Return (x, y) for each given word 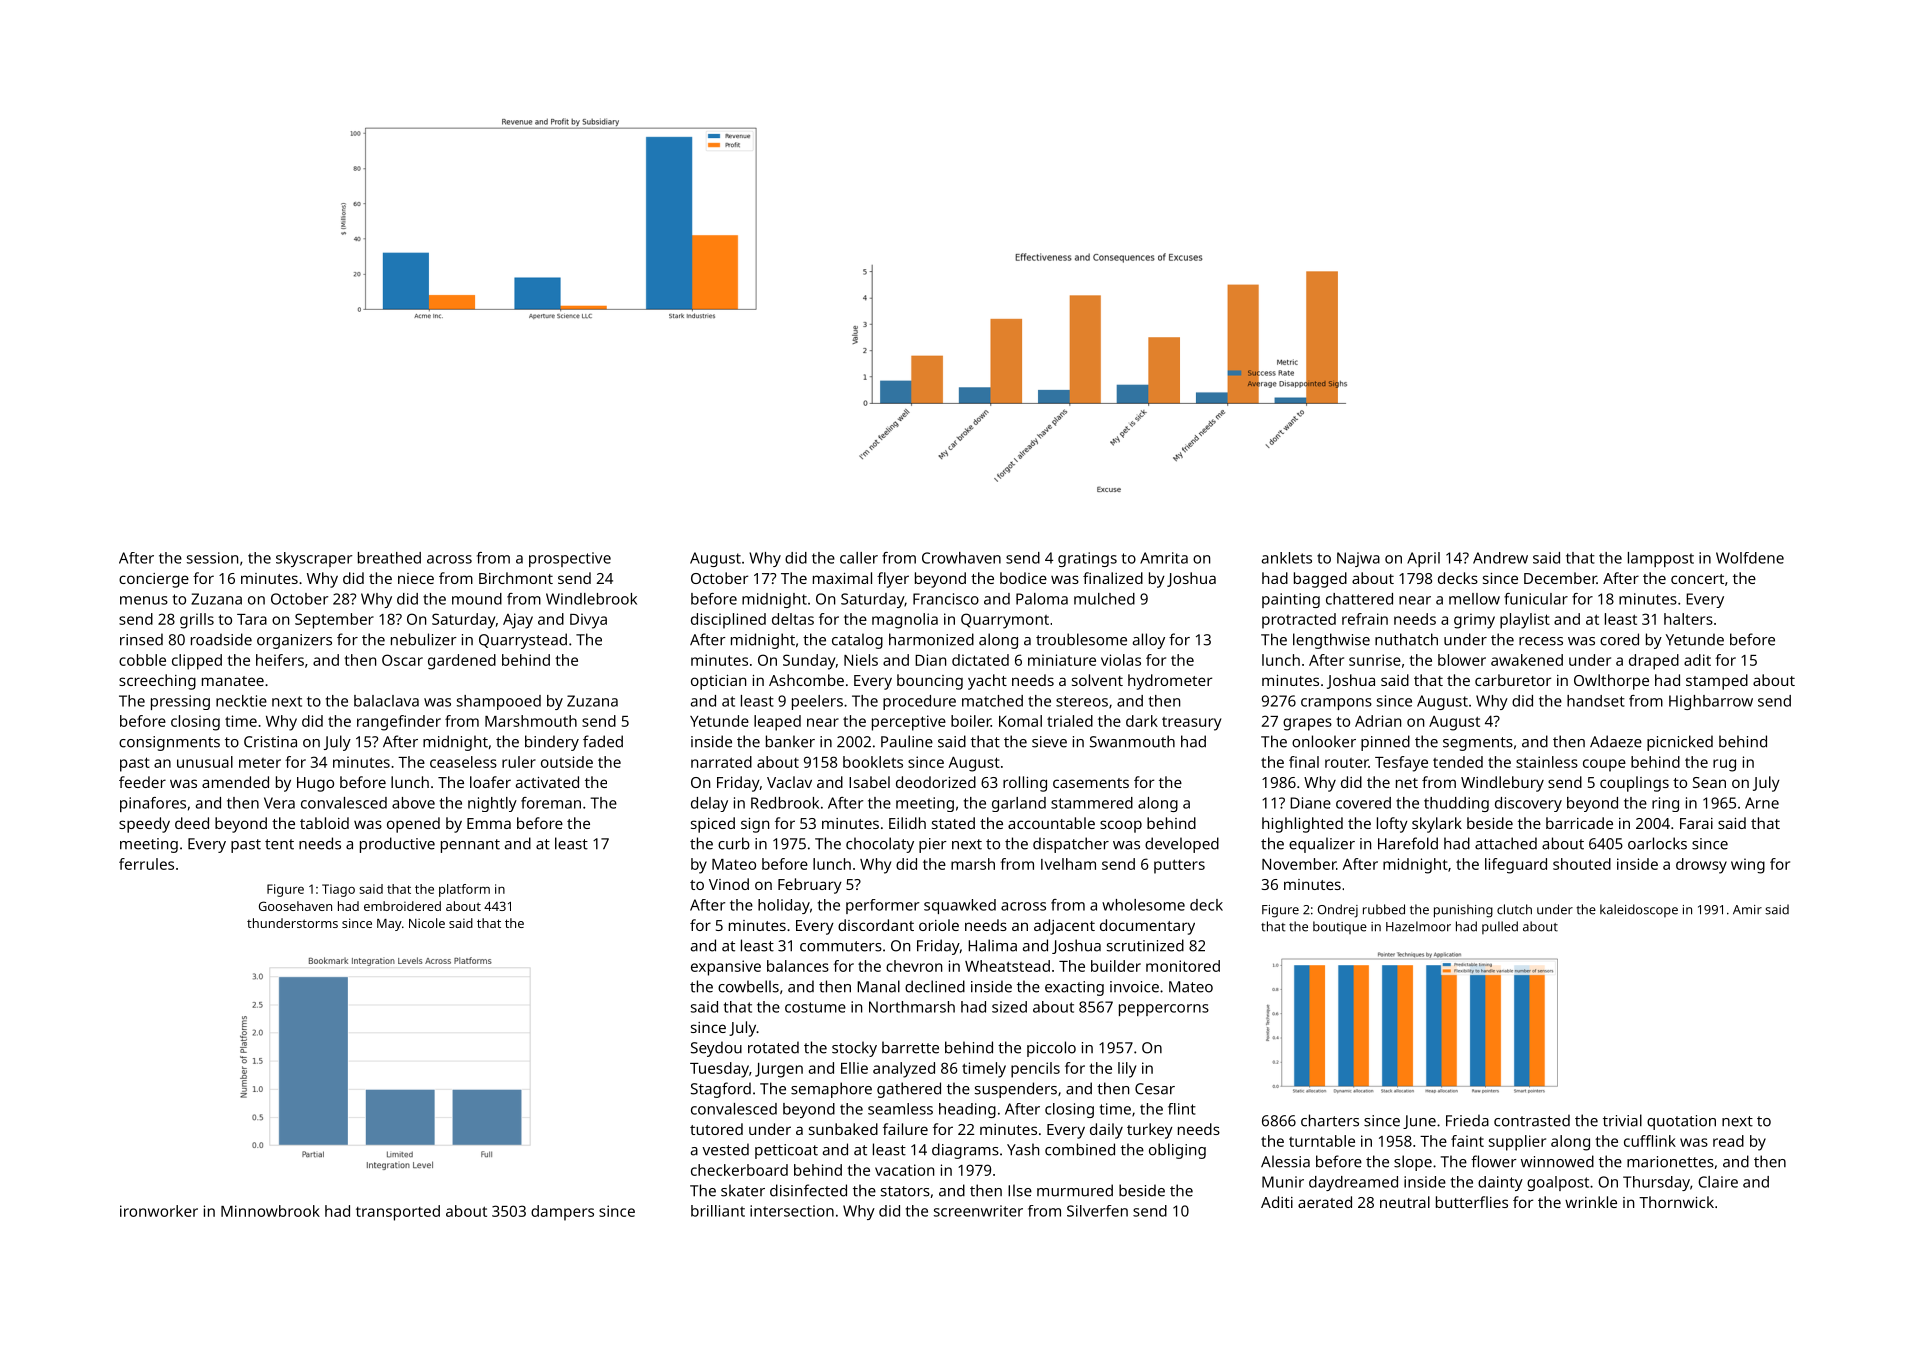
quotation (1681, 1122)
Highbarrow (1711, 702)
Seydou (716, 1049)
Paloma (1042, 599)
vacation (904, 1170)
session (212, 558)
